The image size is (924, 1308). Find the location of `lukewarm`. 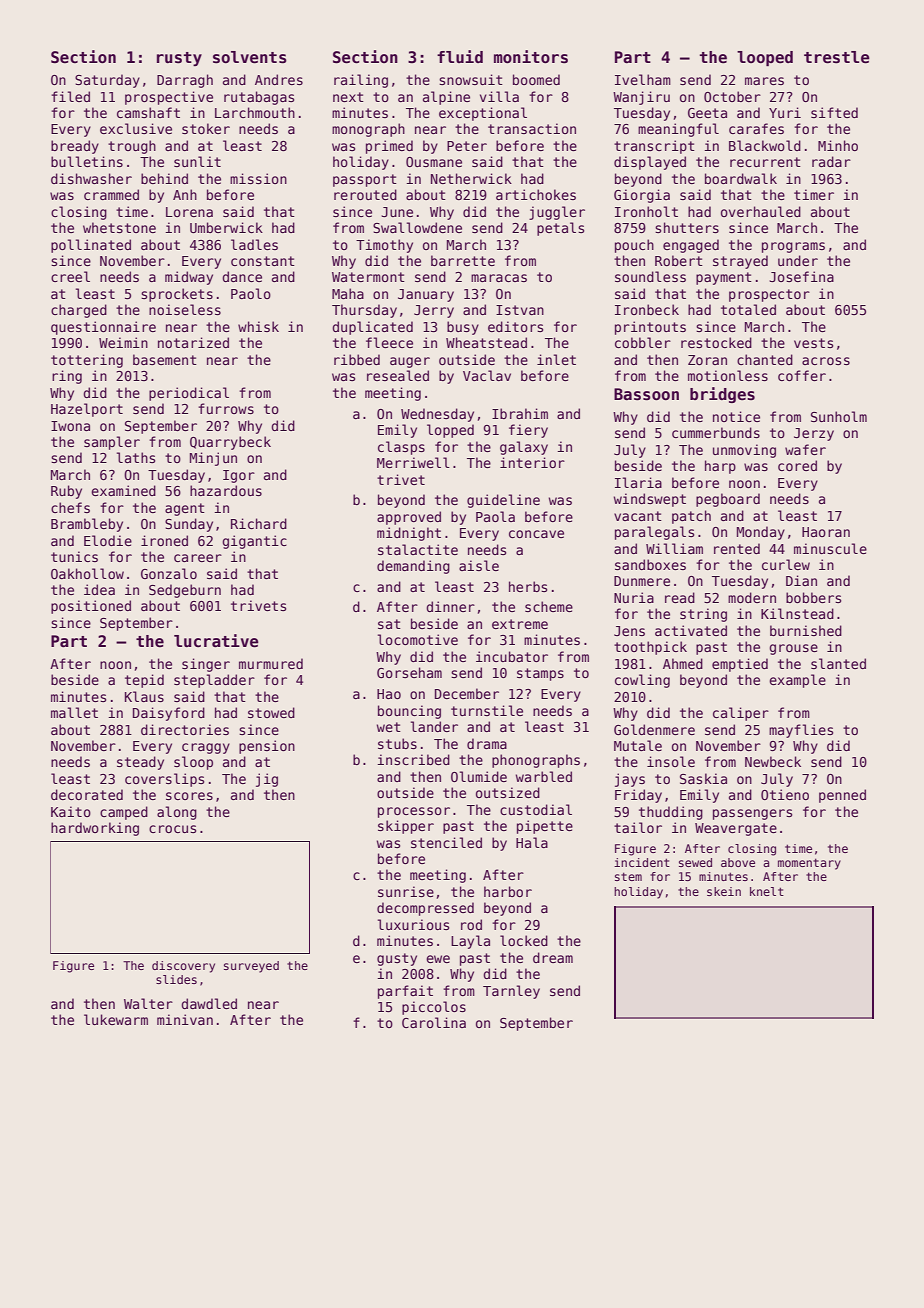

lukewarm is located at coordinates (116, 1019).
